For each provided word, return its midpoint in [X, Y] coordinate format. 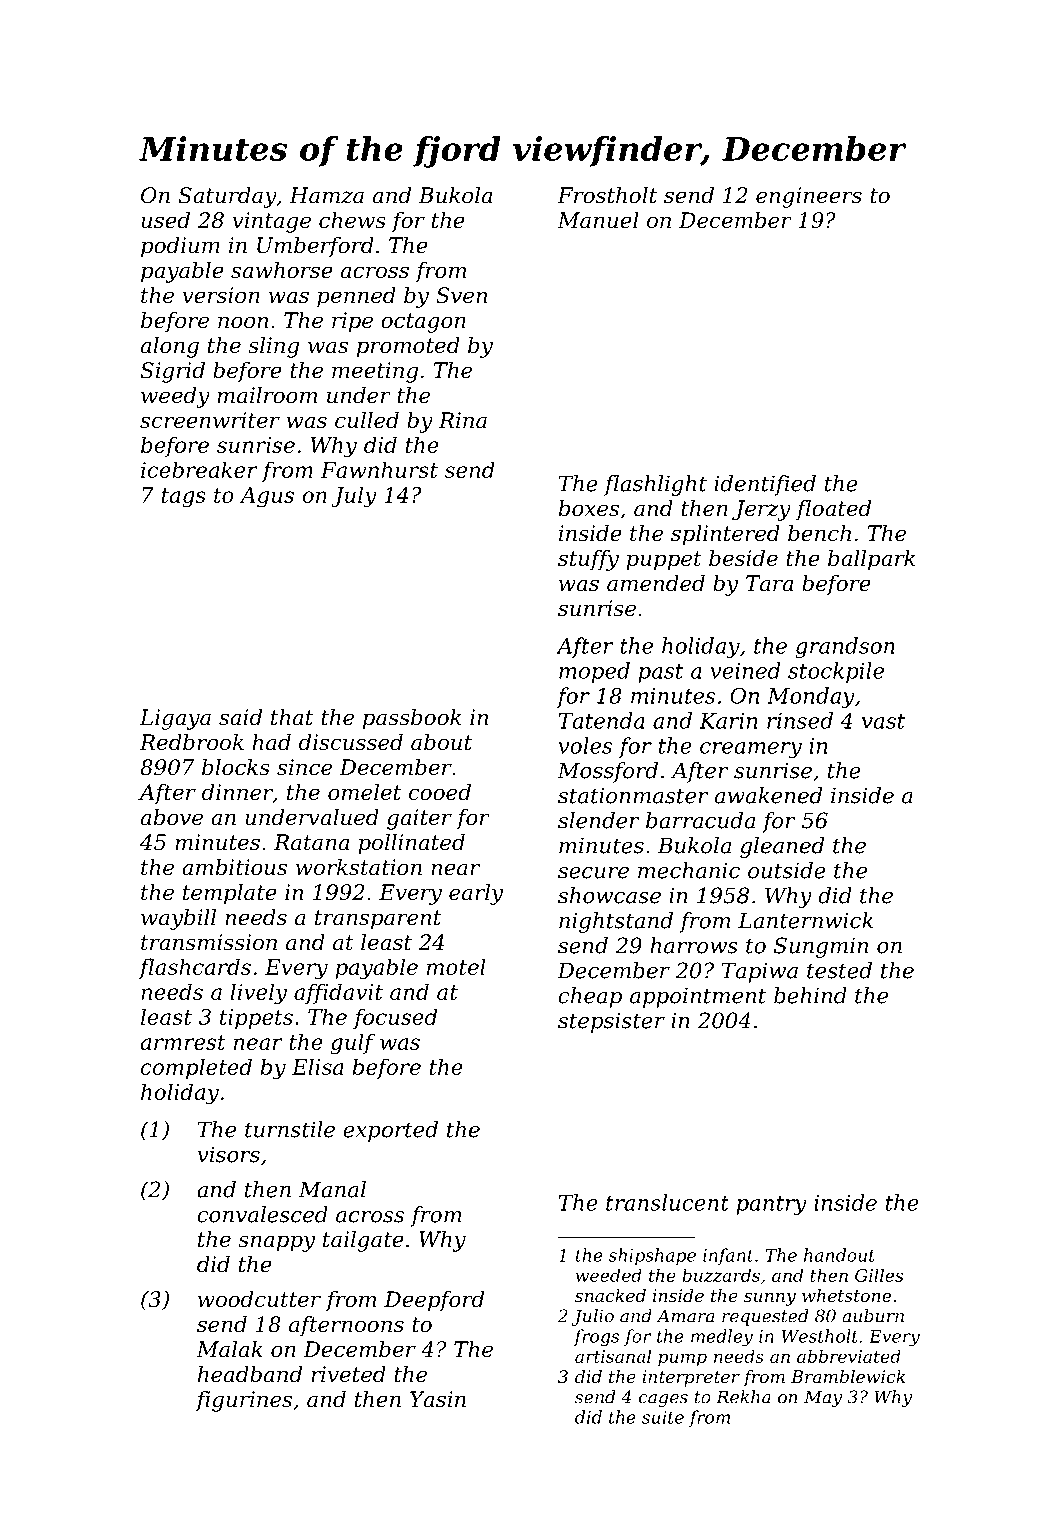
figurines [243, 1401]
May [823, 1398]
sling [273, 347]
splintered [725, 535]
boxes [589, 508]
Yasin [438, 1399]
